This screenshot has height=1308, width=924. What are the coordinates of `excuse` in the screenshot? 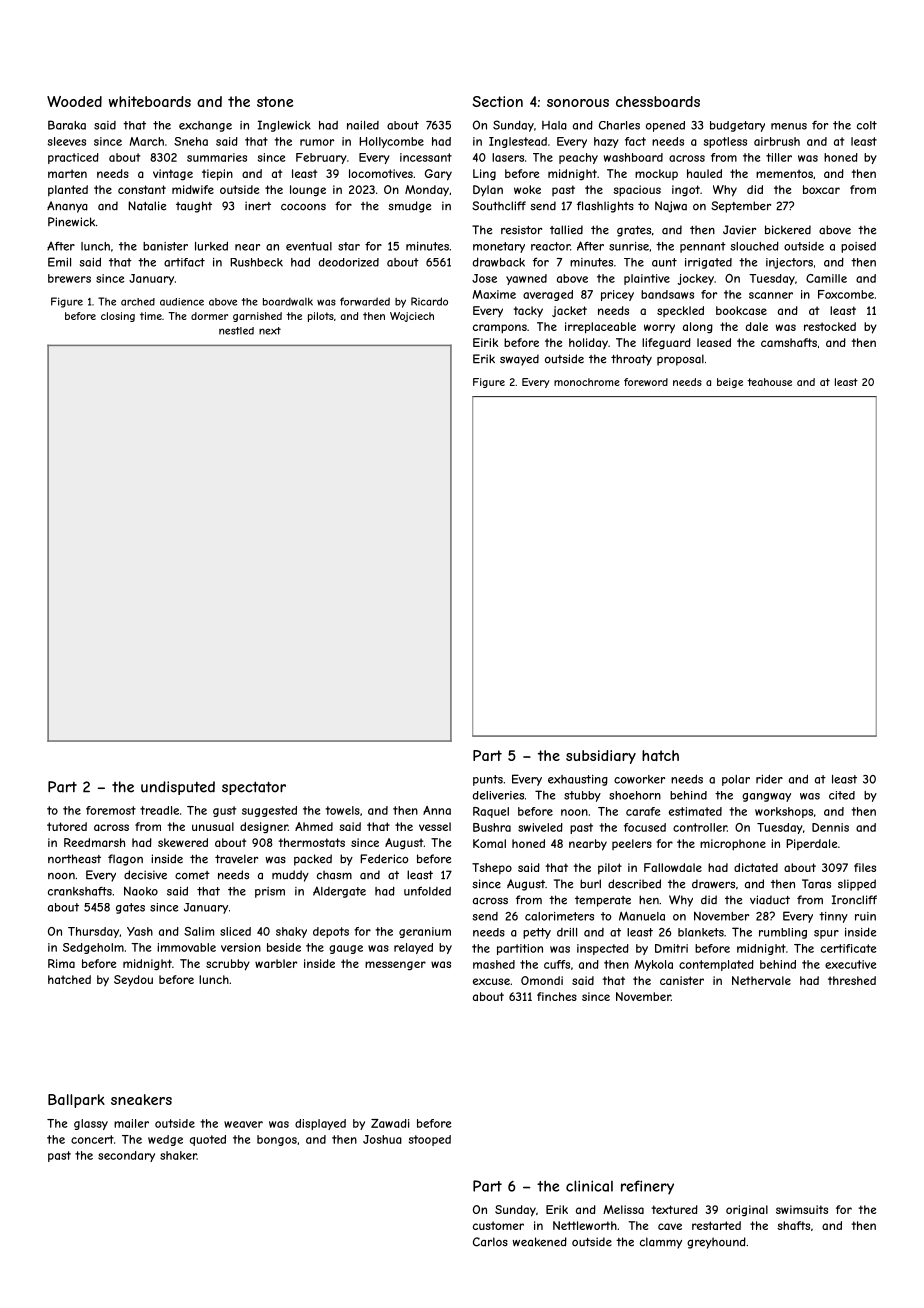 It's located at (491, 981).
